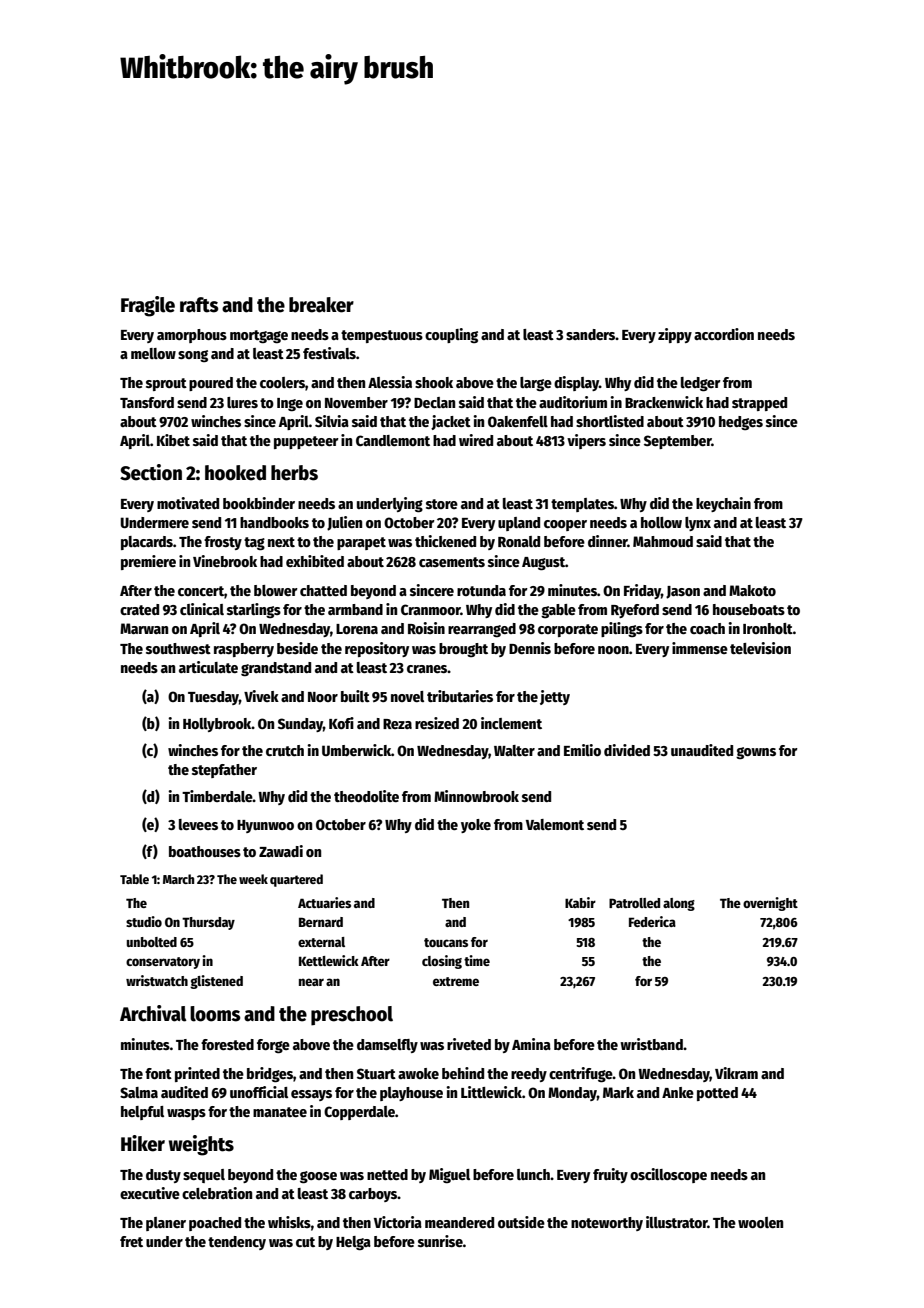  I want to click on Table, so click(134, 879).
